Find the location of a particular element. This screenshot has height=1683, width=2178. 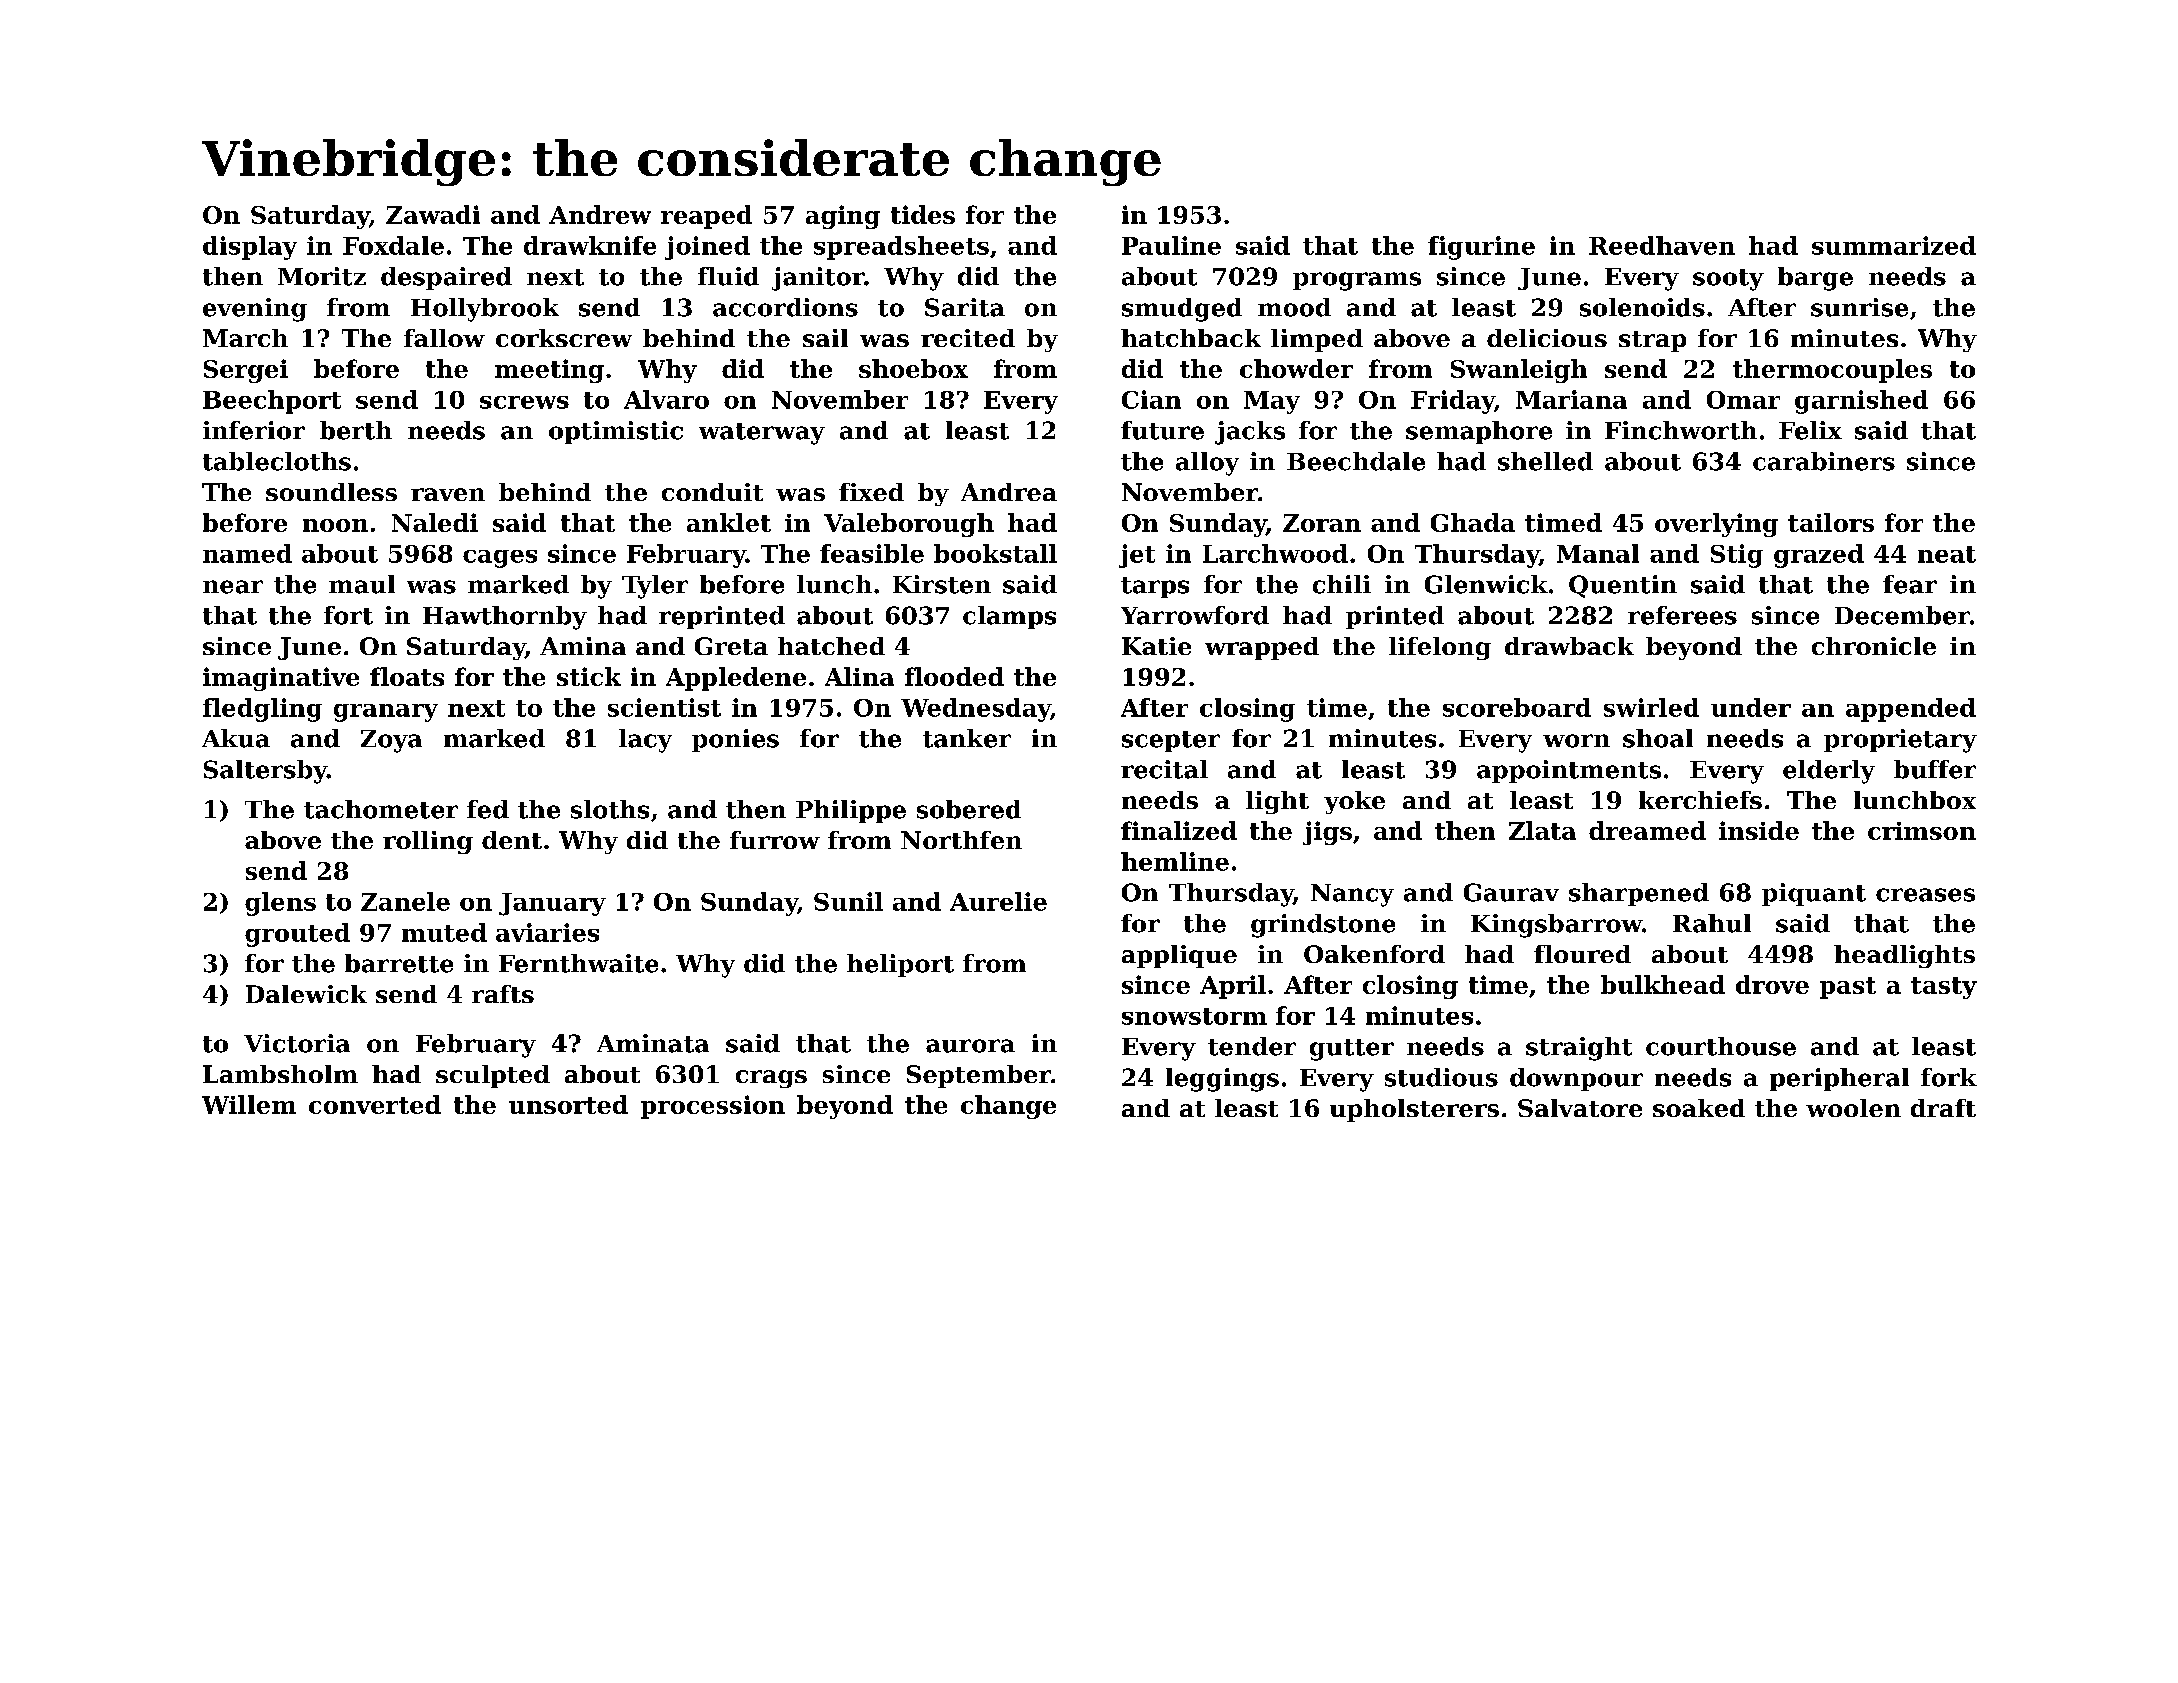

Zawadi is located at coordinates (433, 214).
